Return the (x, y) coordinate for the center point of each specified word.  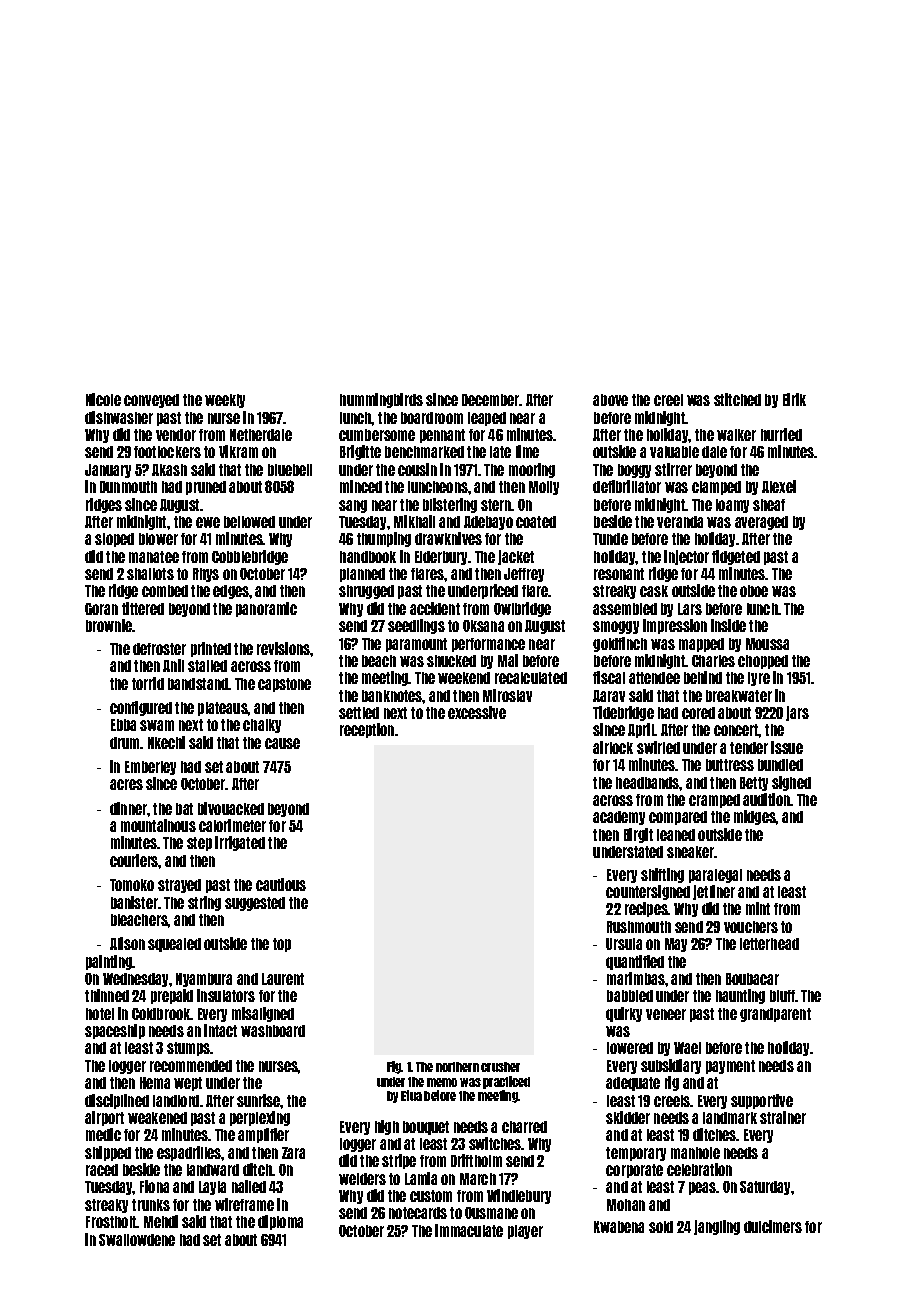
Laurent (283, 979)
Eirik (794, 399)
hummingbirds (381, 400)
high (387, 1127)
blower (158, 539)
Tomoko (132, 885)
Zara (293, 1153)
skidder (628, 1117)
